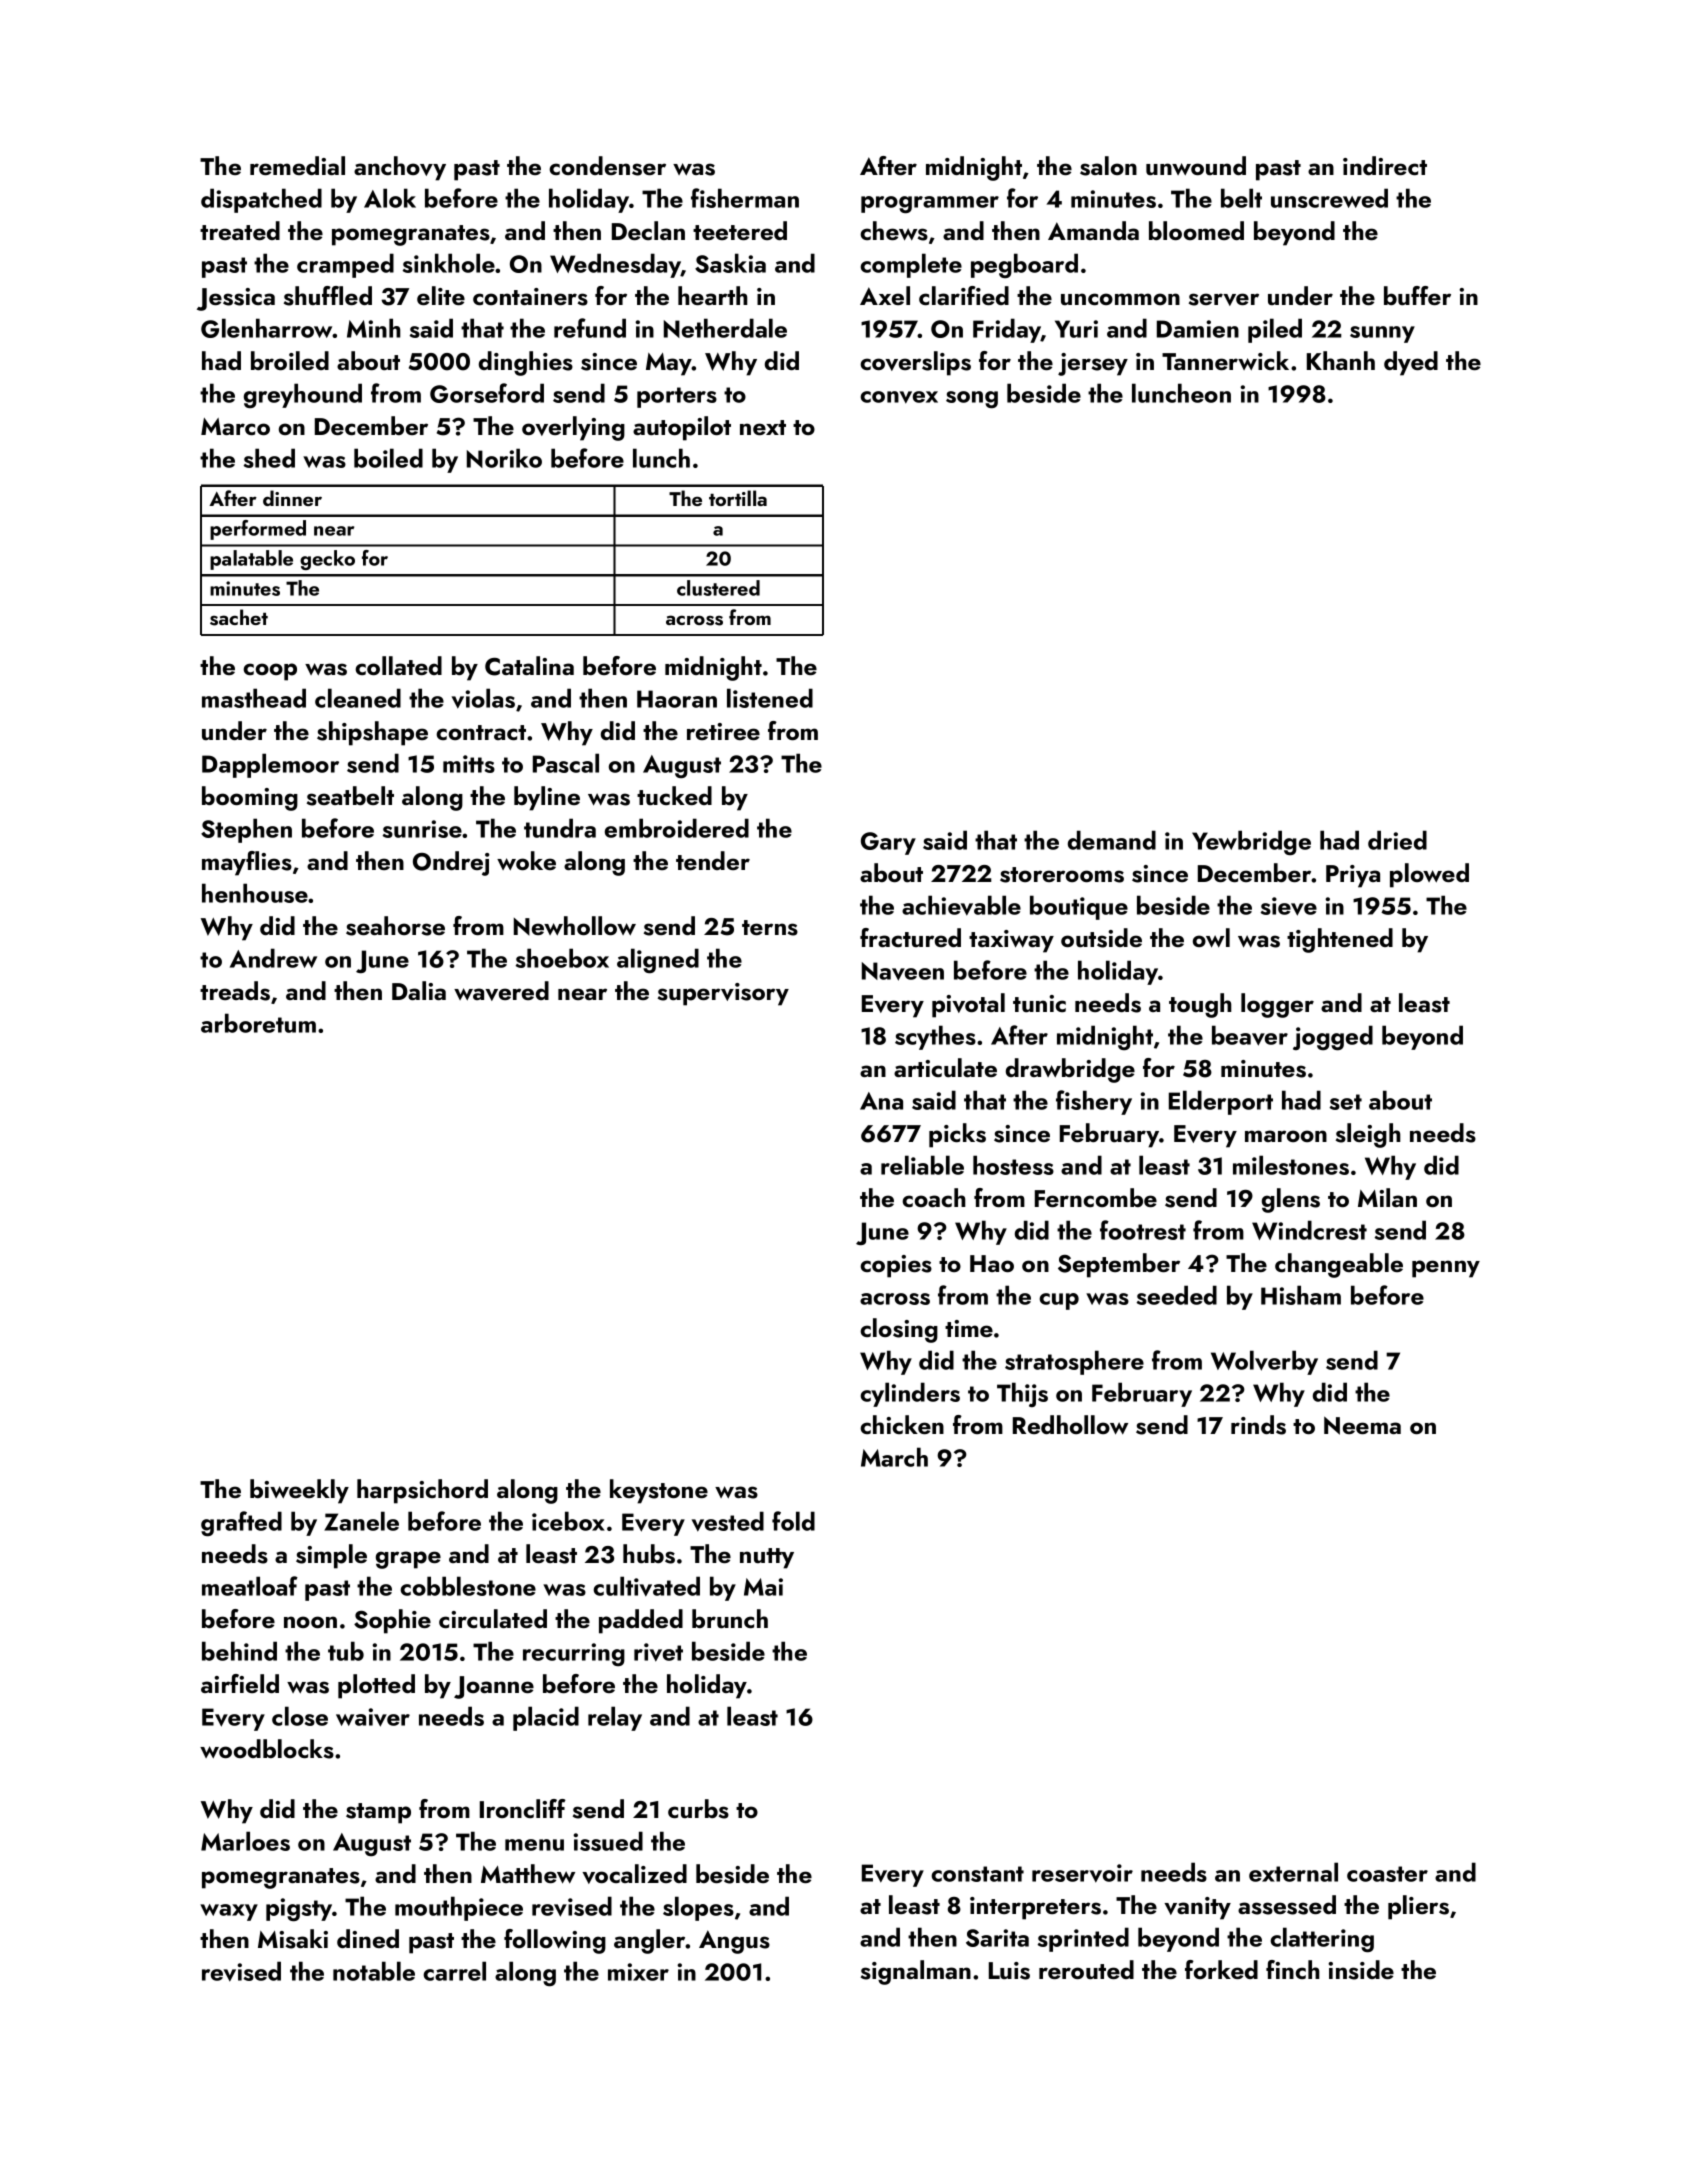 The image size is (1683, 2178). What do you see at coordinates (894, 1457) in the screenshot?
I see `March` at bounding box center [894, 1457].
